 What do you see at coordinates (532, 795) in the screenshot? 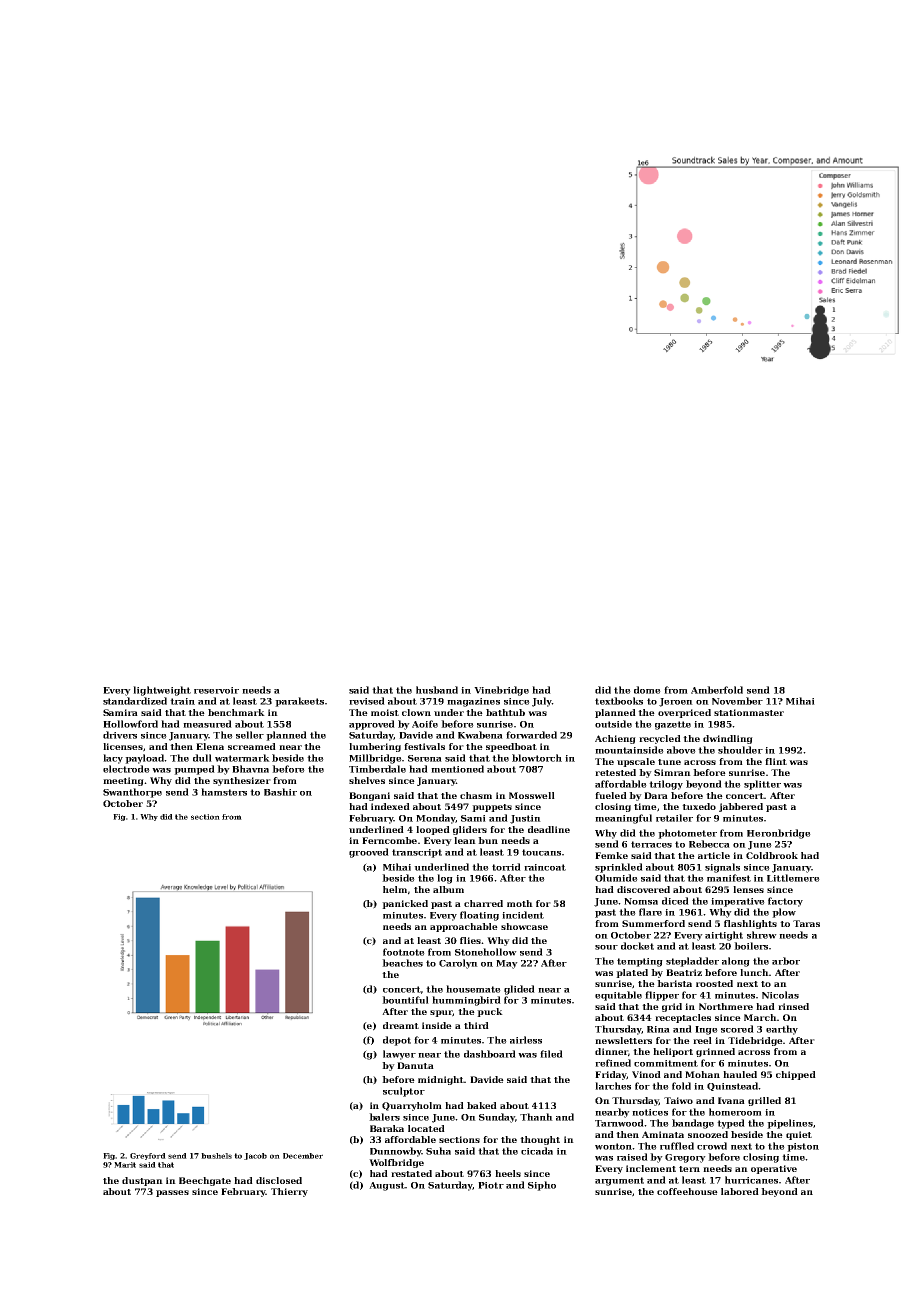
I see `Mosswell` at bounding box center [532, 795].
